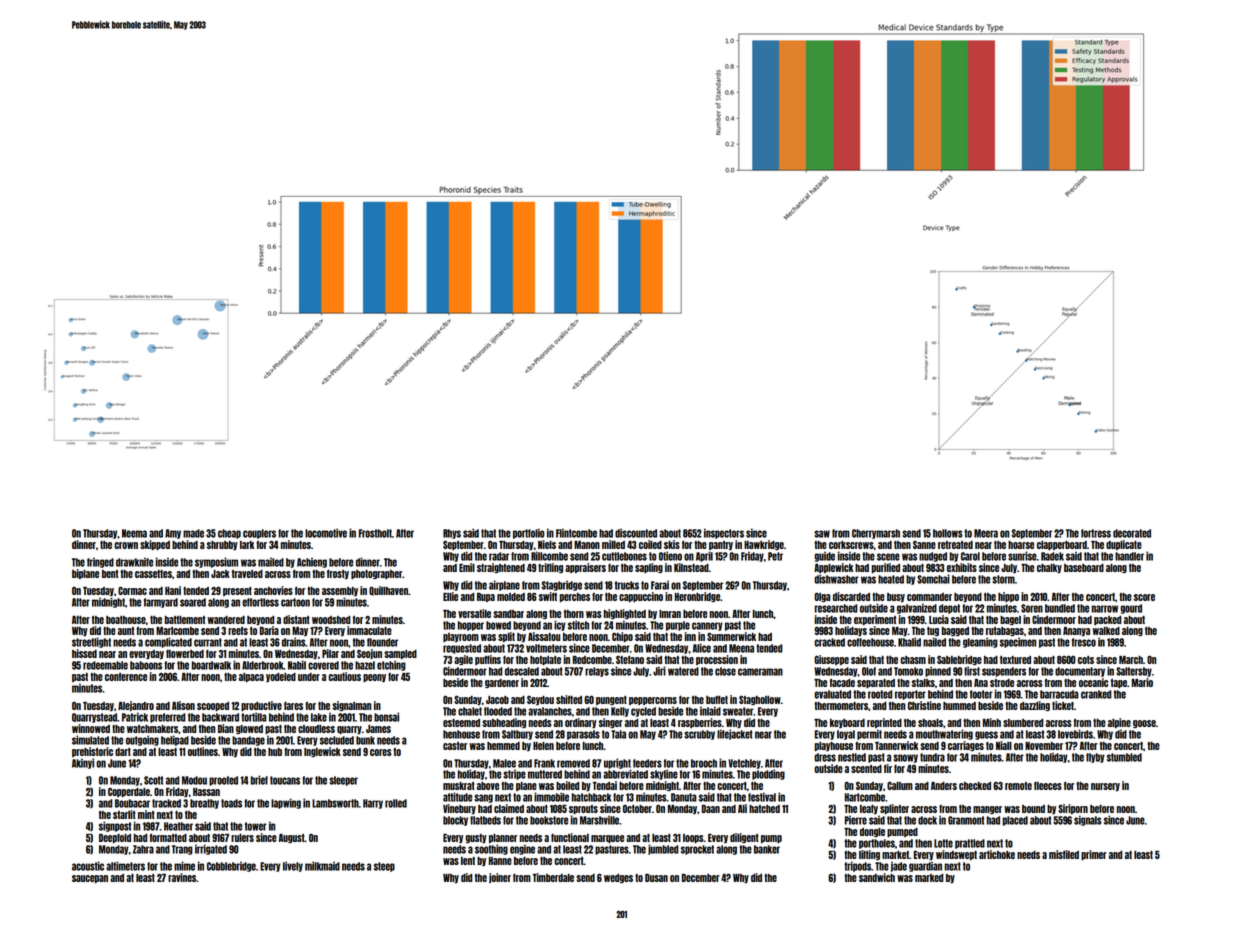  I want to click on baseboard, so click(1084, 568).
